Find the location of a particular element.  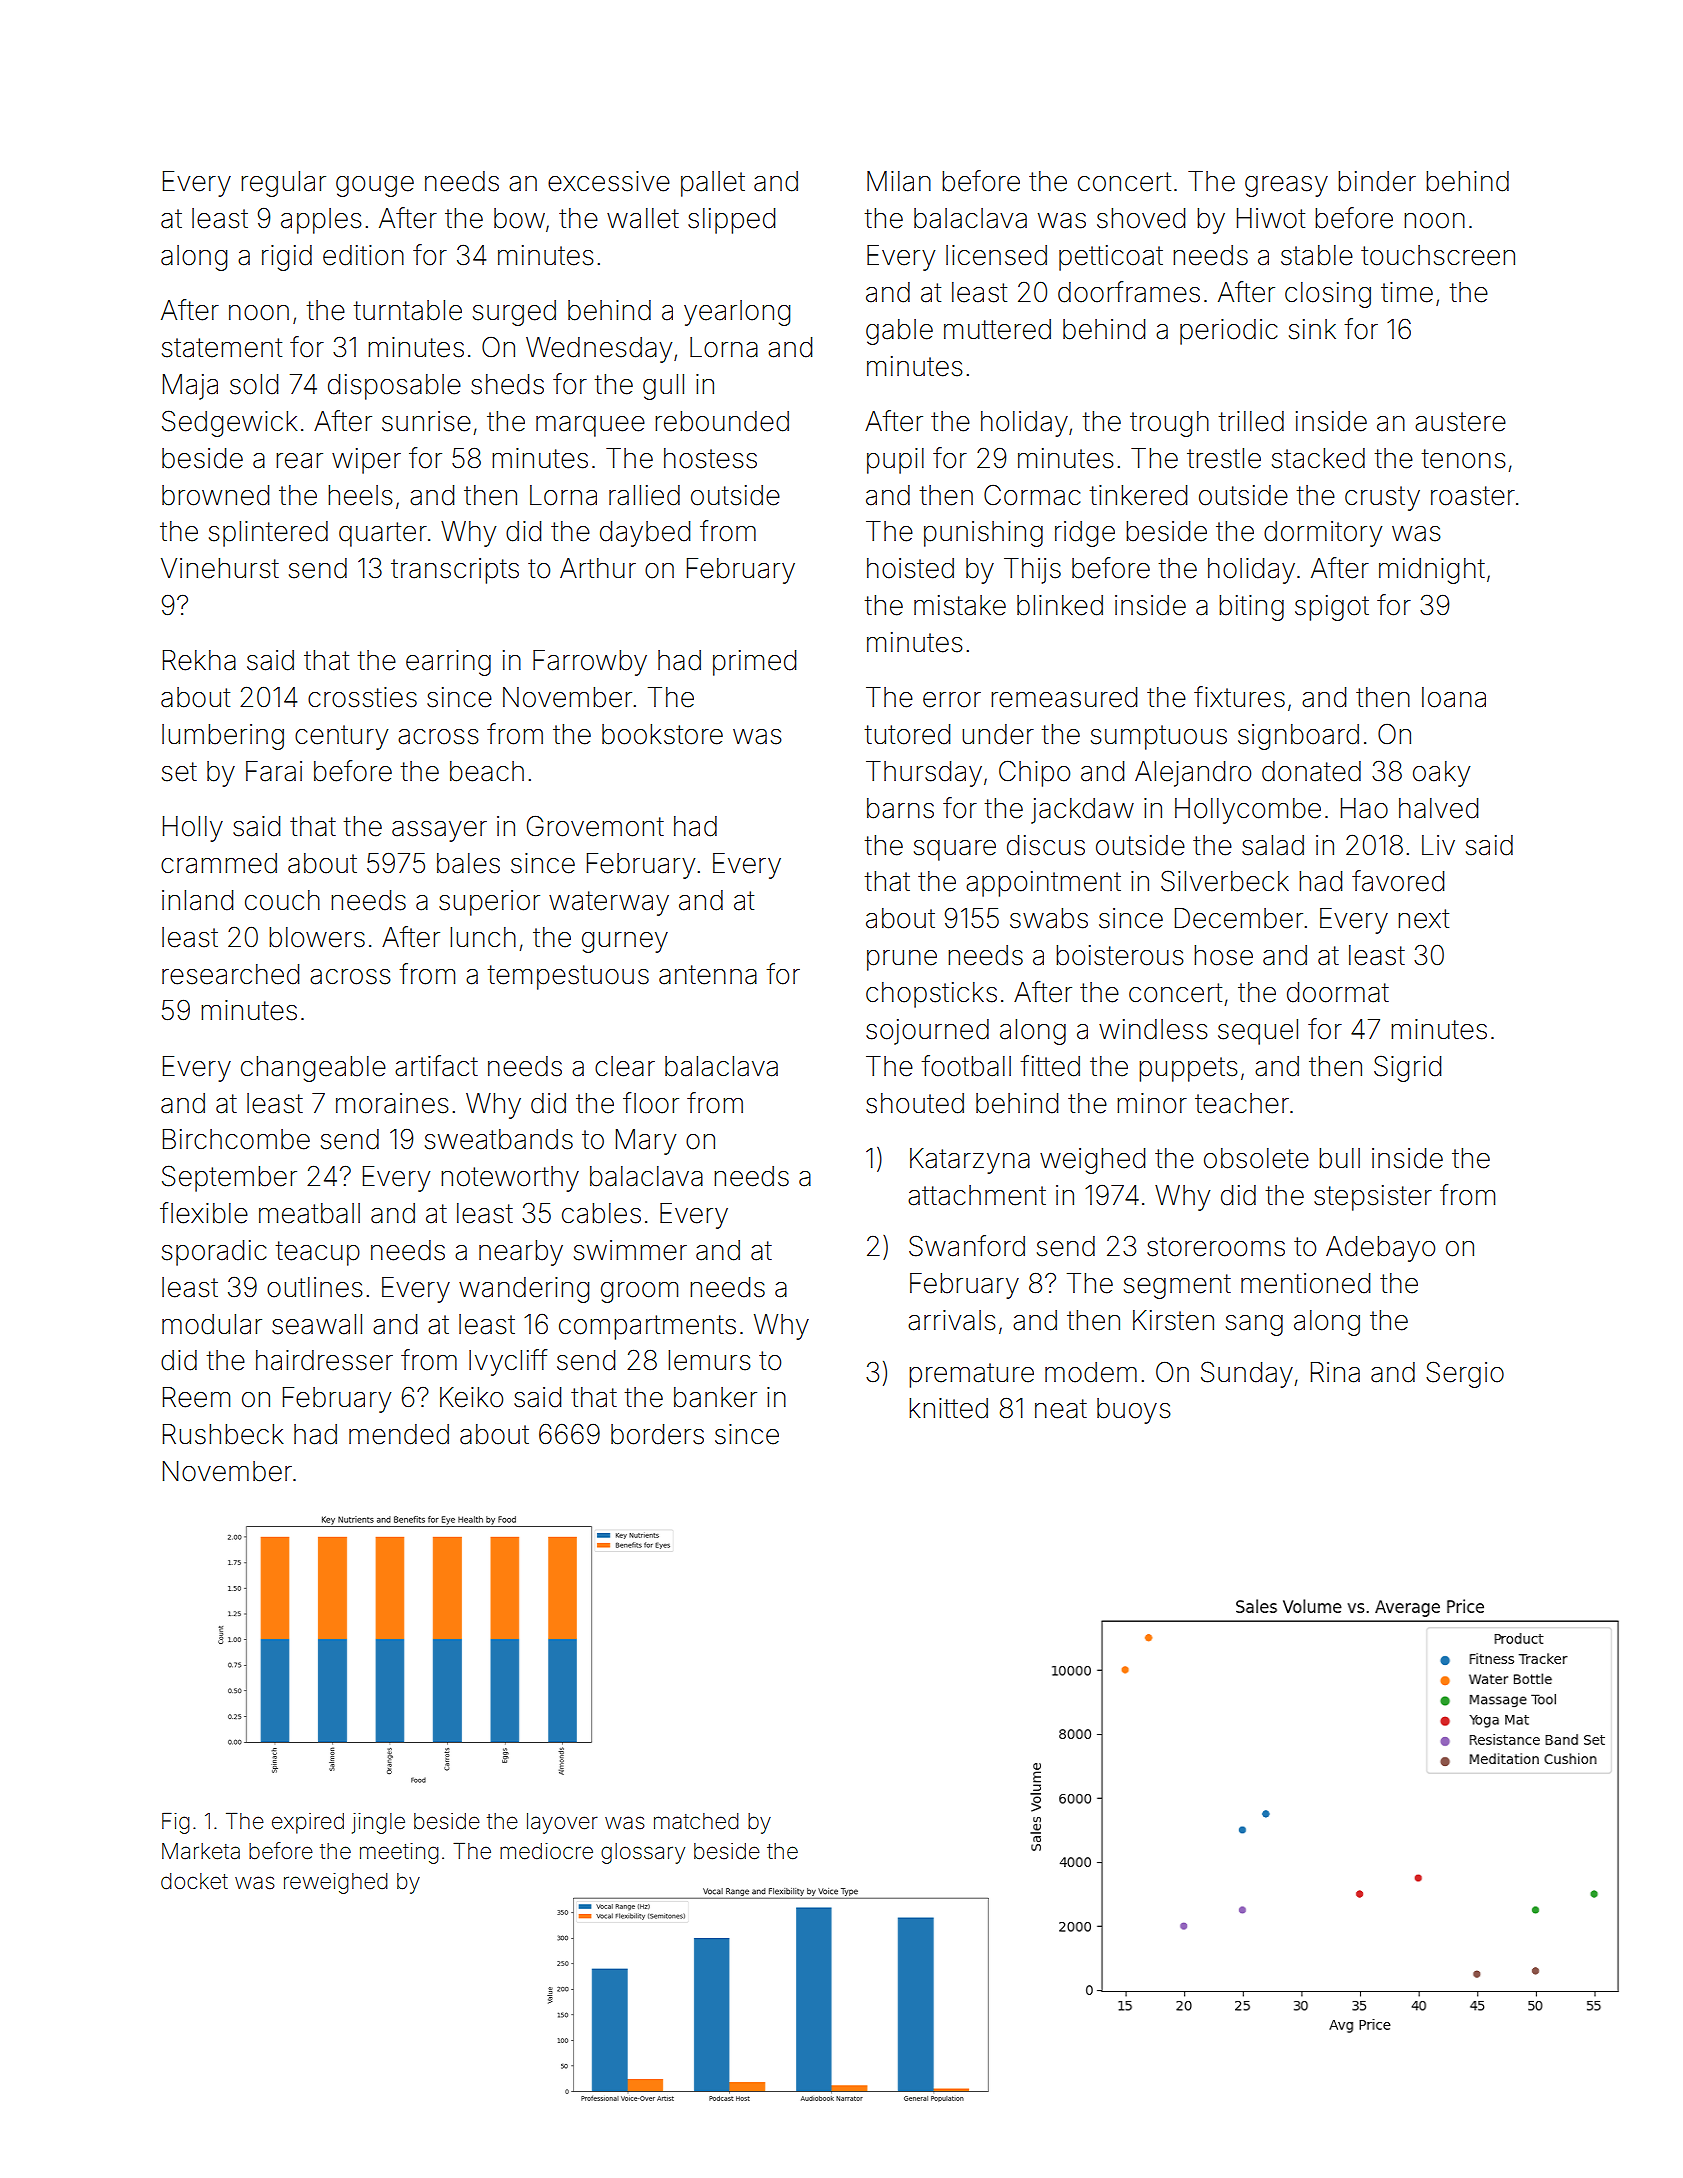

austere is located at coordinates (1460, 422).
